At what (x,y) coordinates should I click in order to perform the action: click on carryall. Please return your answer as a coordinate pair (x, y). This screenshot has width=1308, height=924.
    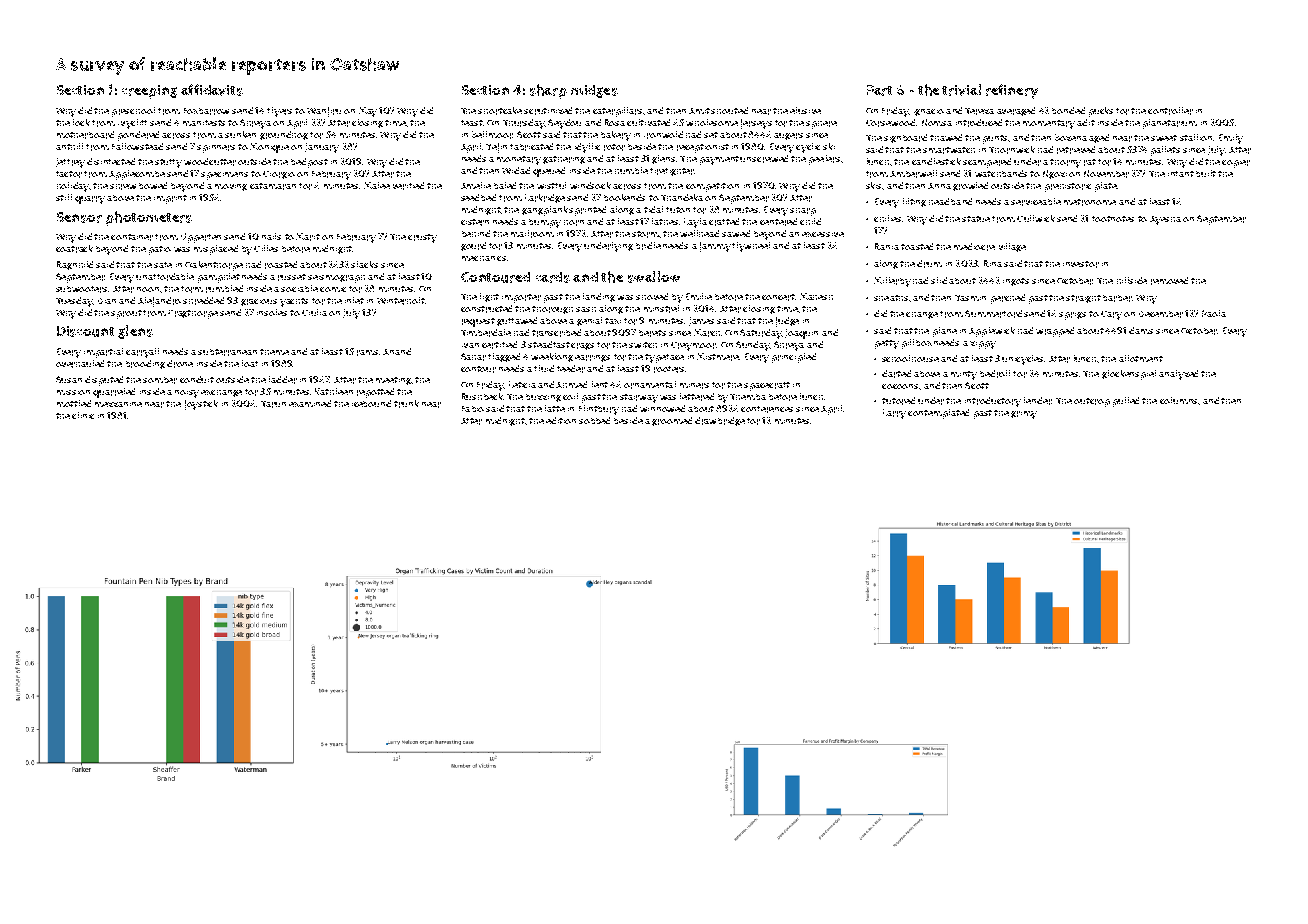
    Looking at the image, I should click on (142, 353).
